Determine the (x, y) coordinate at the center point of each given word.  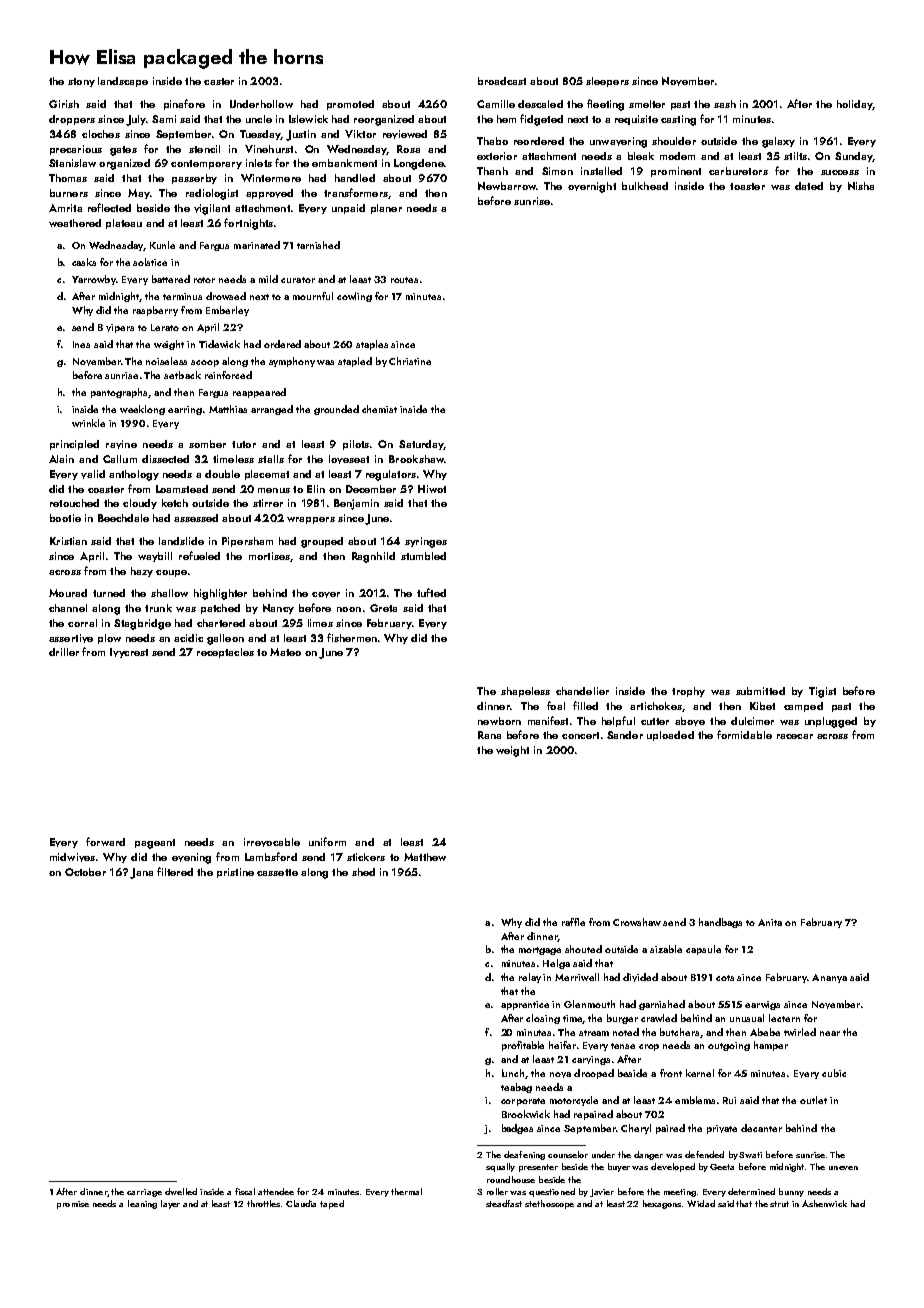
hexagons (662, 1204)
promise (73, 1205)
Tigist (822, 692)
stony (81, 82)
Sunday (853, 157)
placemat (267, 475)
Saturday (421, 445)
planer (386, 209)
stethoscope (549, 1204)
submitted (760, 691)
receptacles (225, 653)
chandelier (582, 691)
